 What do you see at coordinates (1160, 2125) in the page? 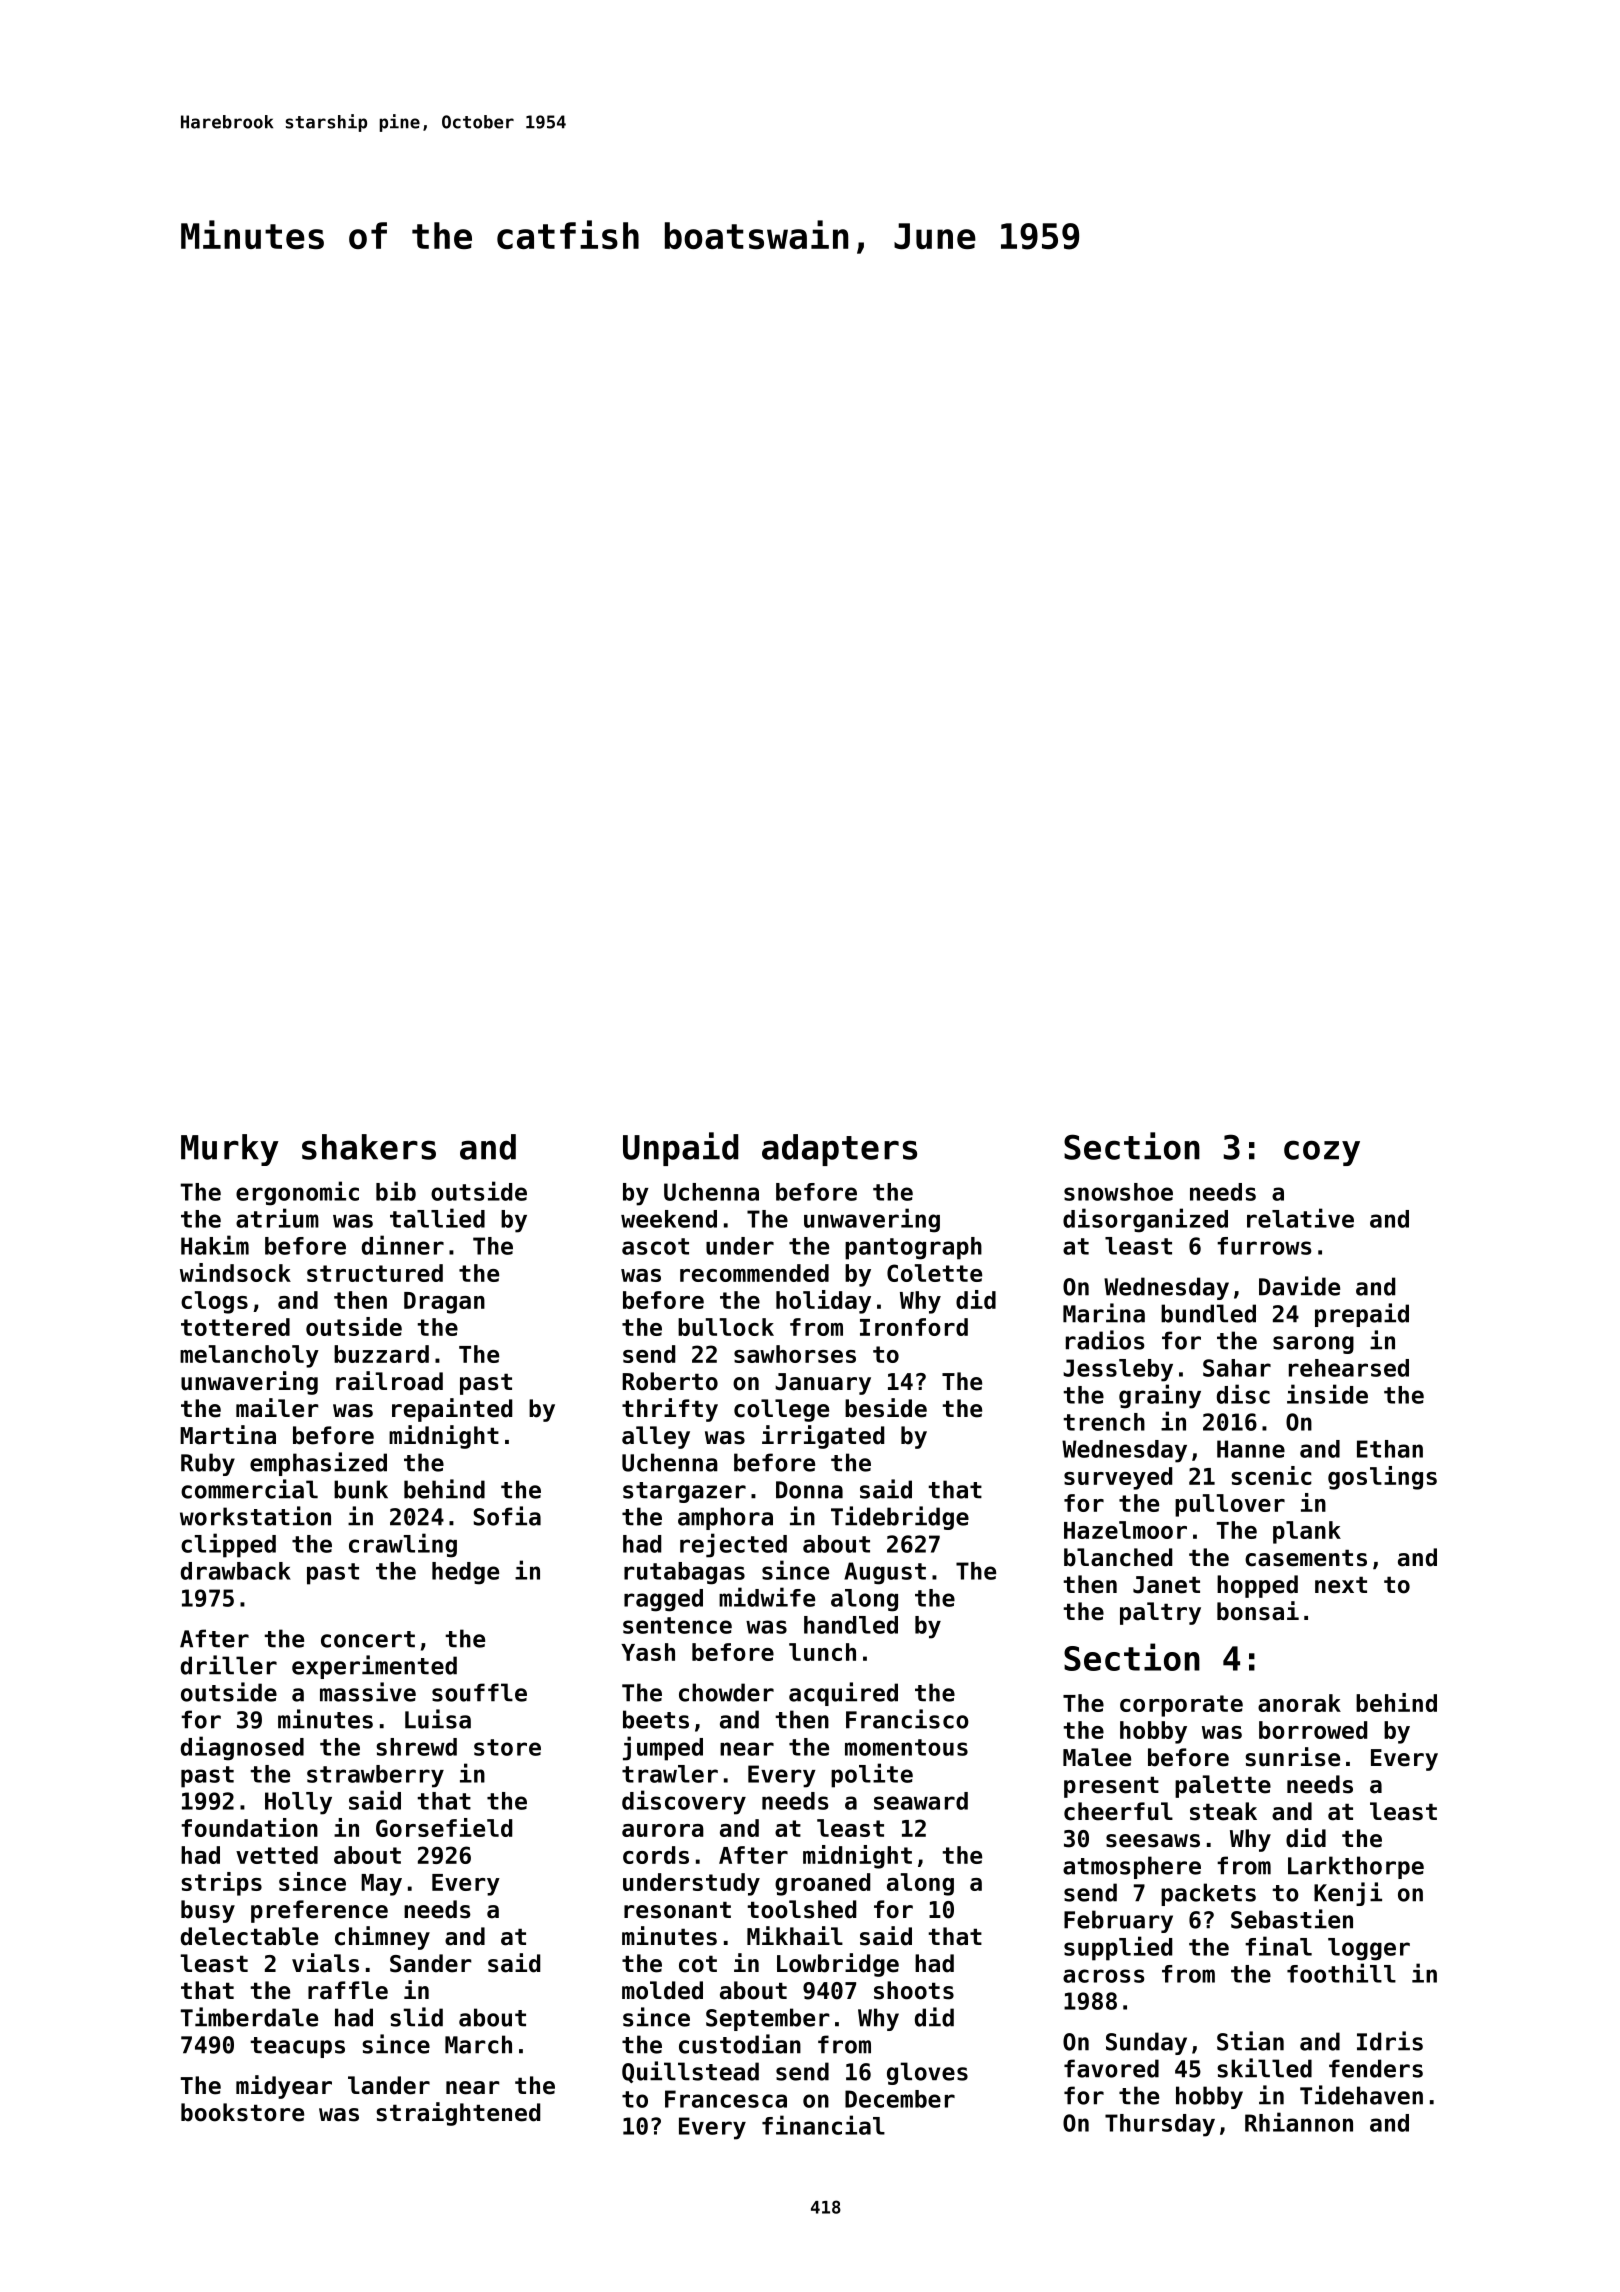
I see `Thursday` at bounding box center [1160, 2125].
